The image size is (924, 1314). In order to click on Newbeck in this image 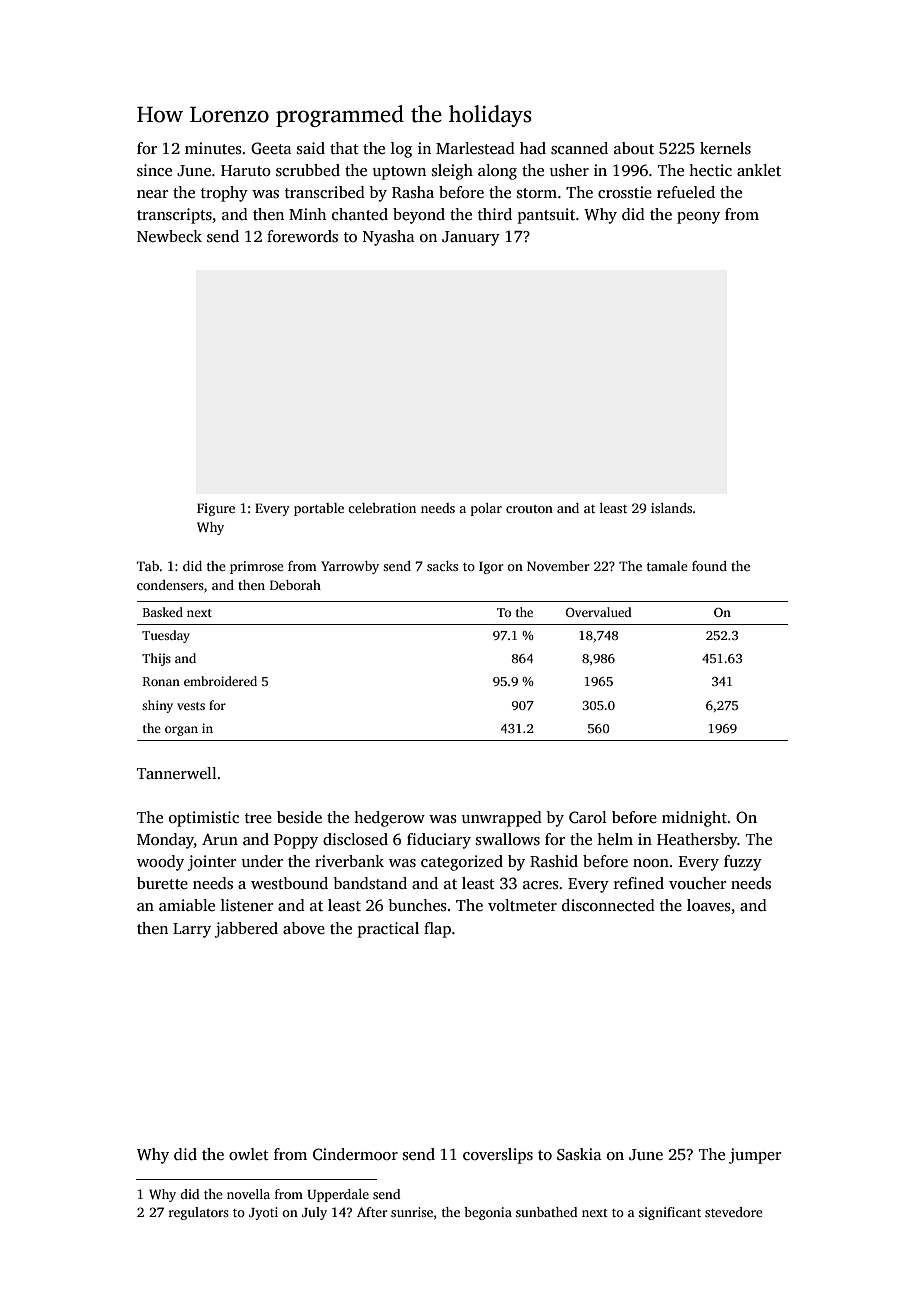, I will do `click(169, 236)`.
